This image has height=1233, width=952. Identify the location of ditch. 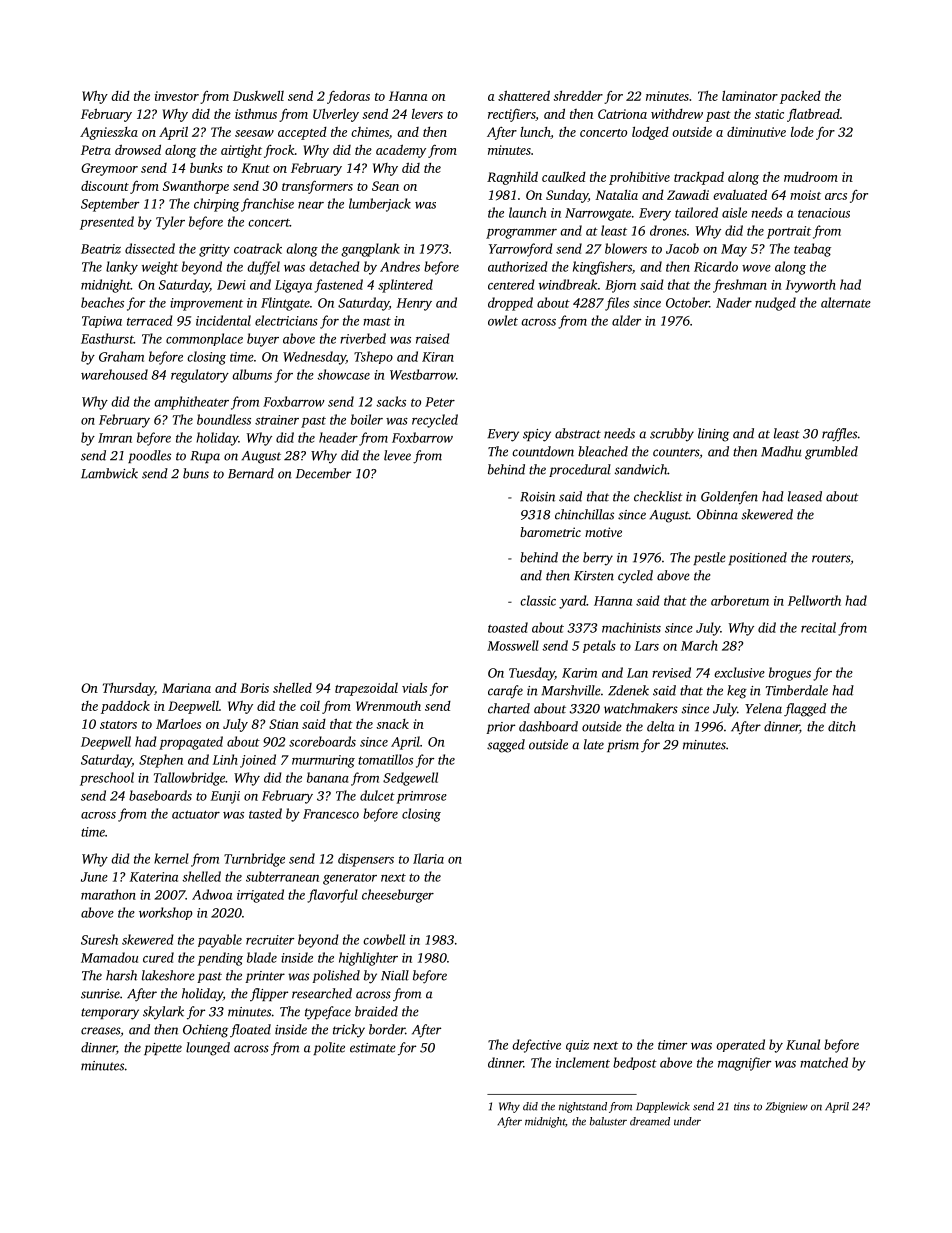
(842, 726).
